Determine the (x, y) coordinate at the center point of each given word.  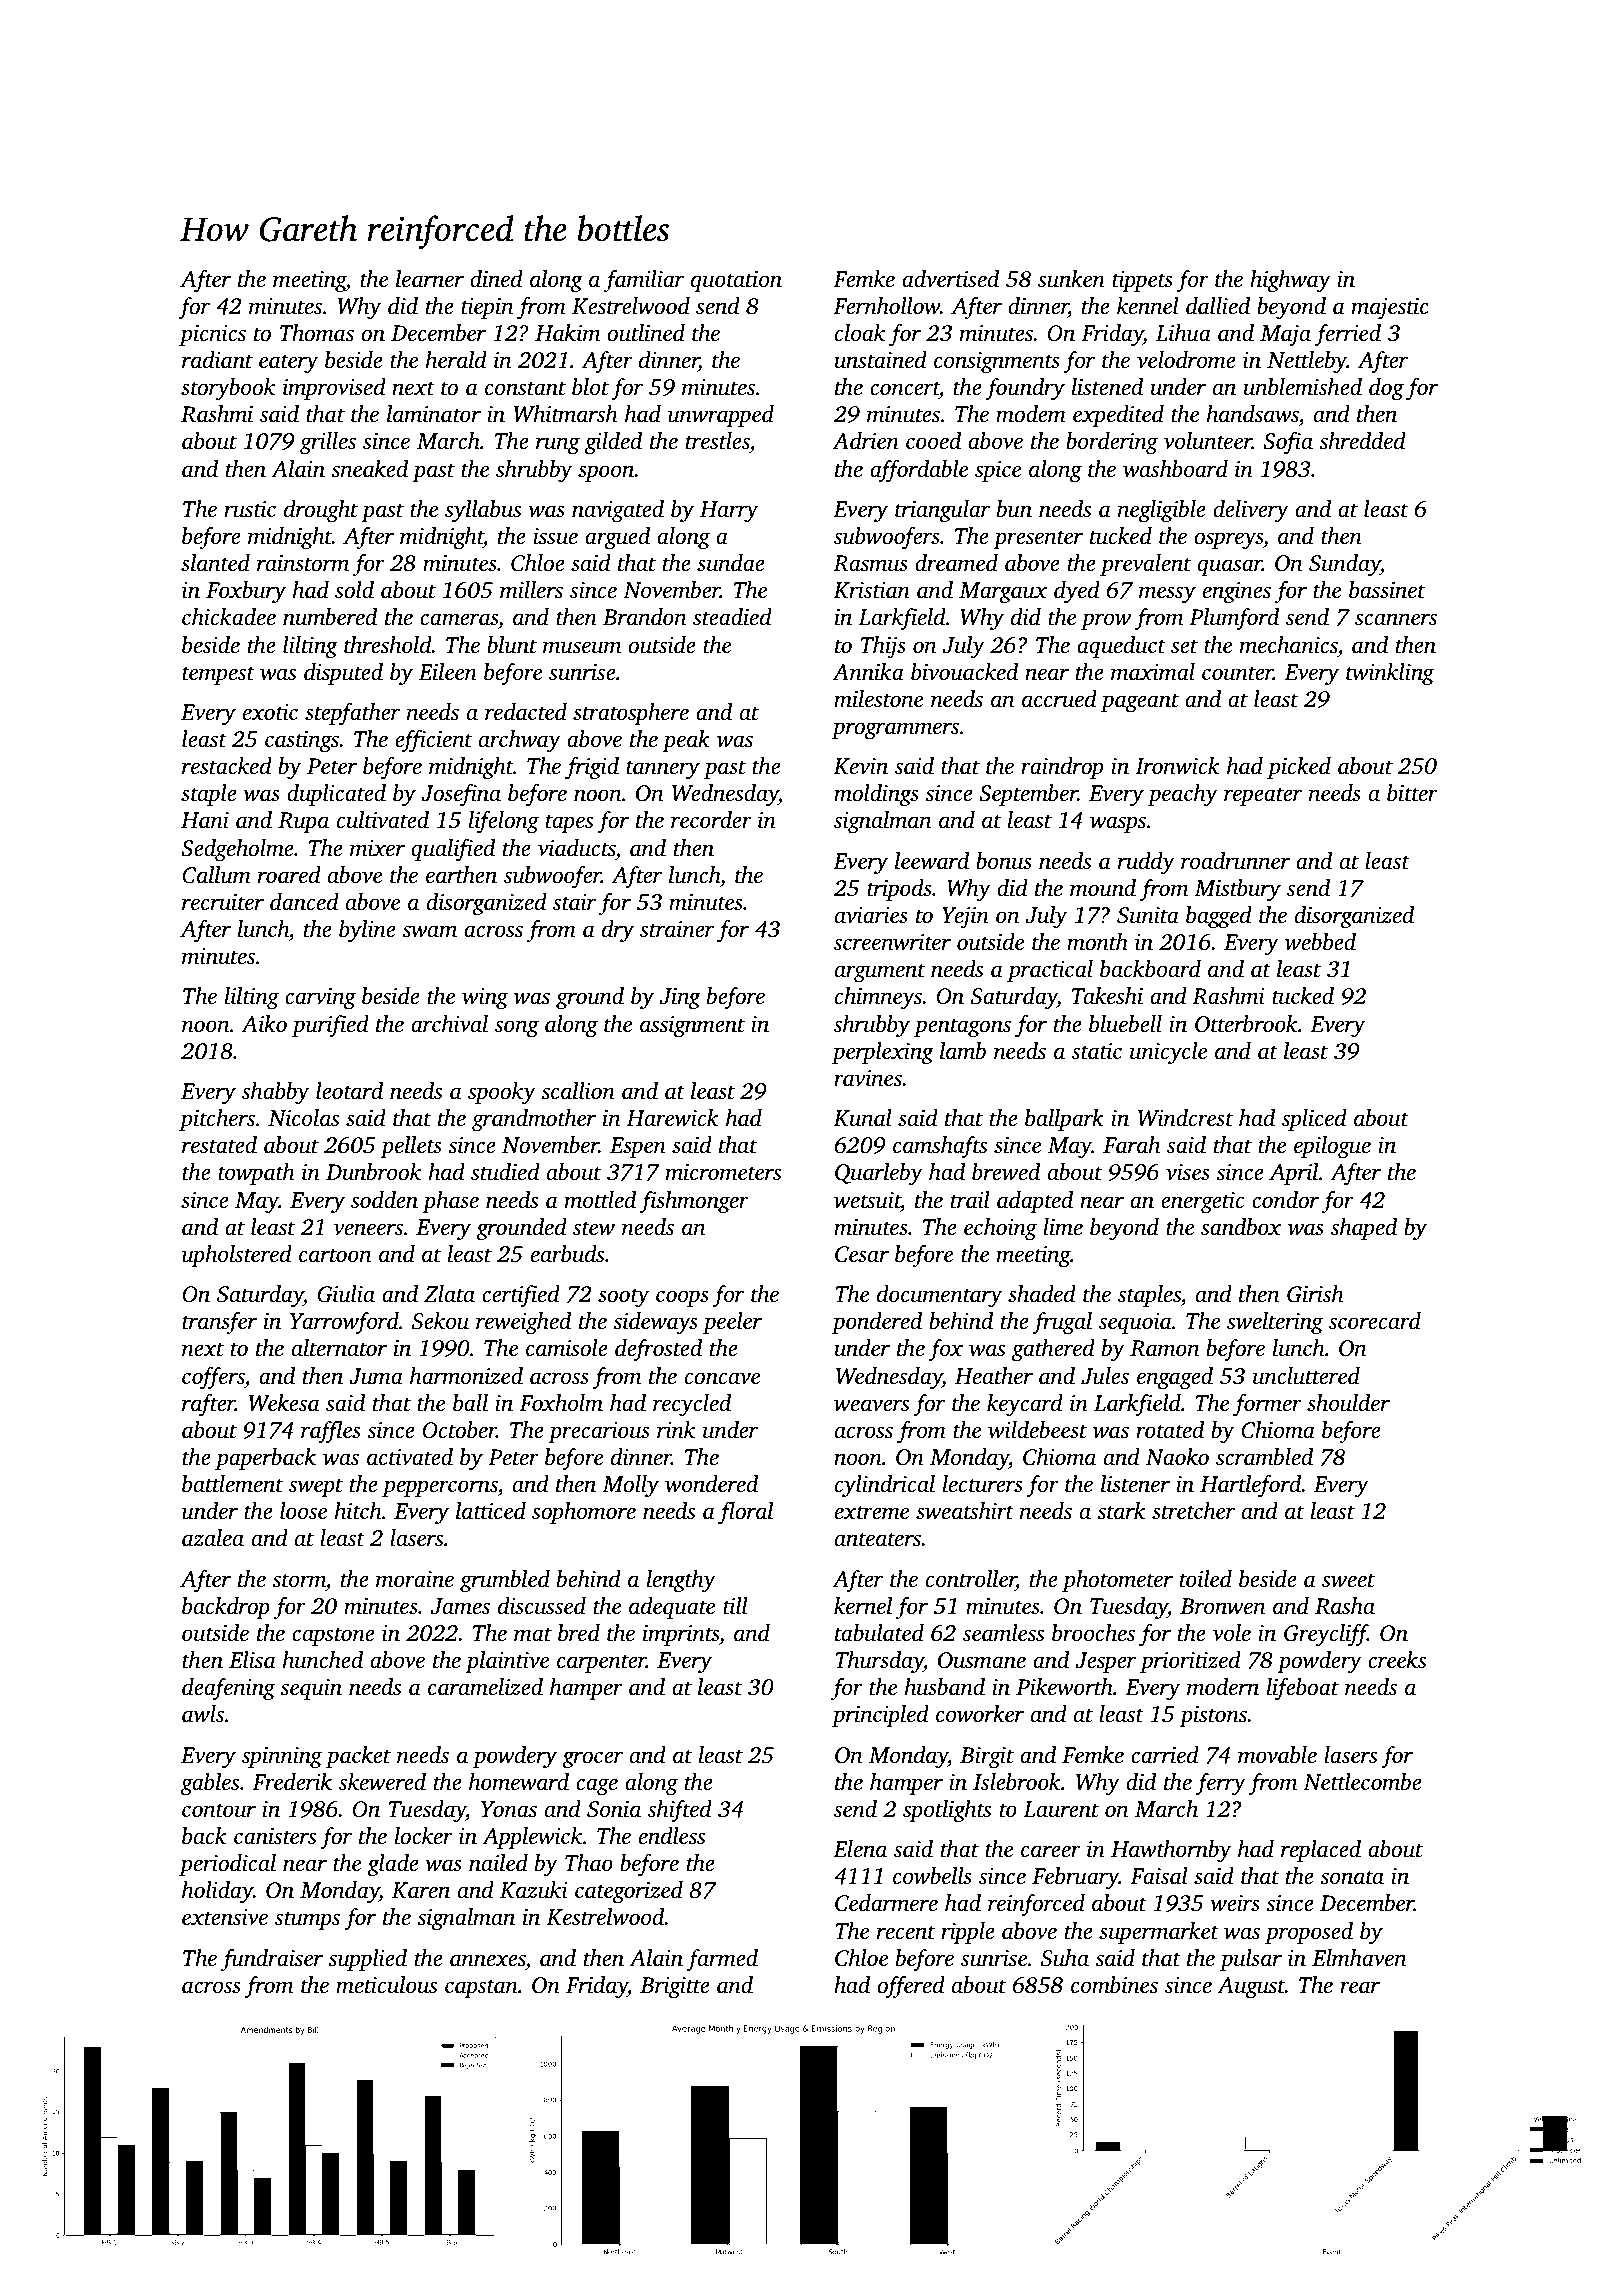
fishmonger (694, 1202)
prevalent (1145, 565)
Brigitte (675, 1988)
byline (367, 931)
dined (496, 278)
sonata (1352, 1877)
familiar (644, 281)
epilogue (1332, 1147)
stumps (307, 1920)
